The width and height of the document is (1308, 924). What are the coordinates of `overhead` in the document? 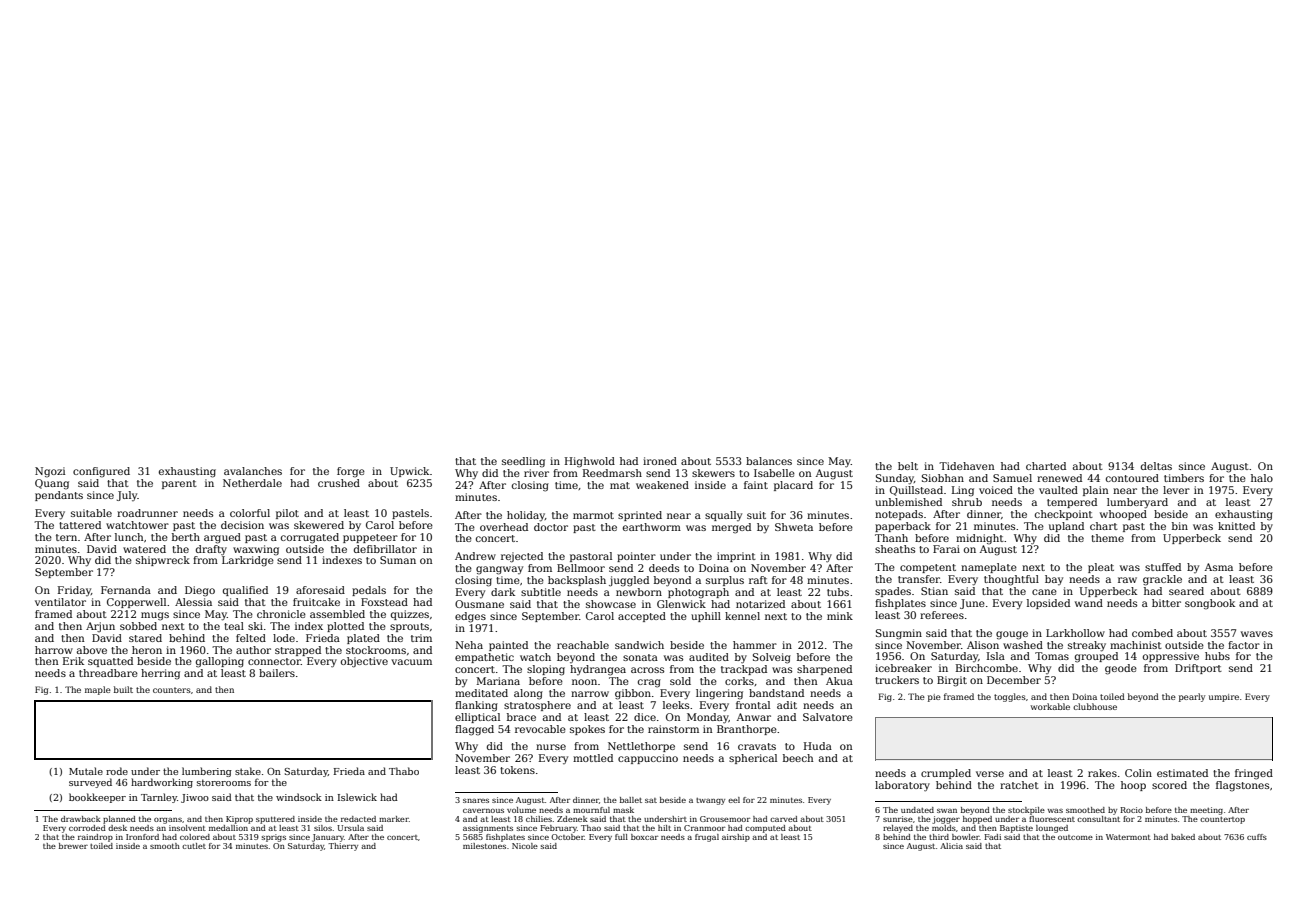 It's located at (504, 527).
